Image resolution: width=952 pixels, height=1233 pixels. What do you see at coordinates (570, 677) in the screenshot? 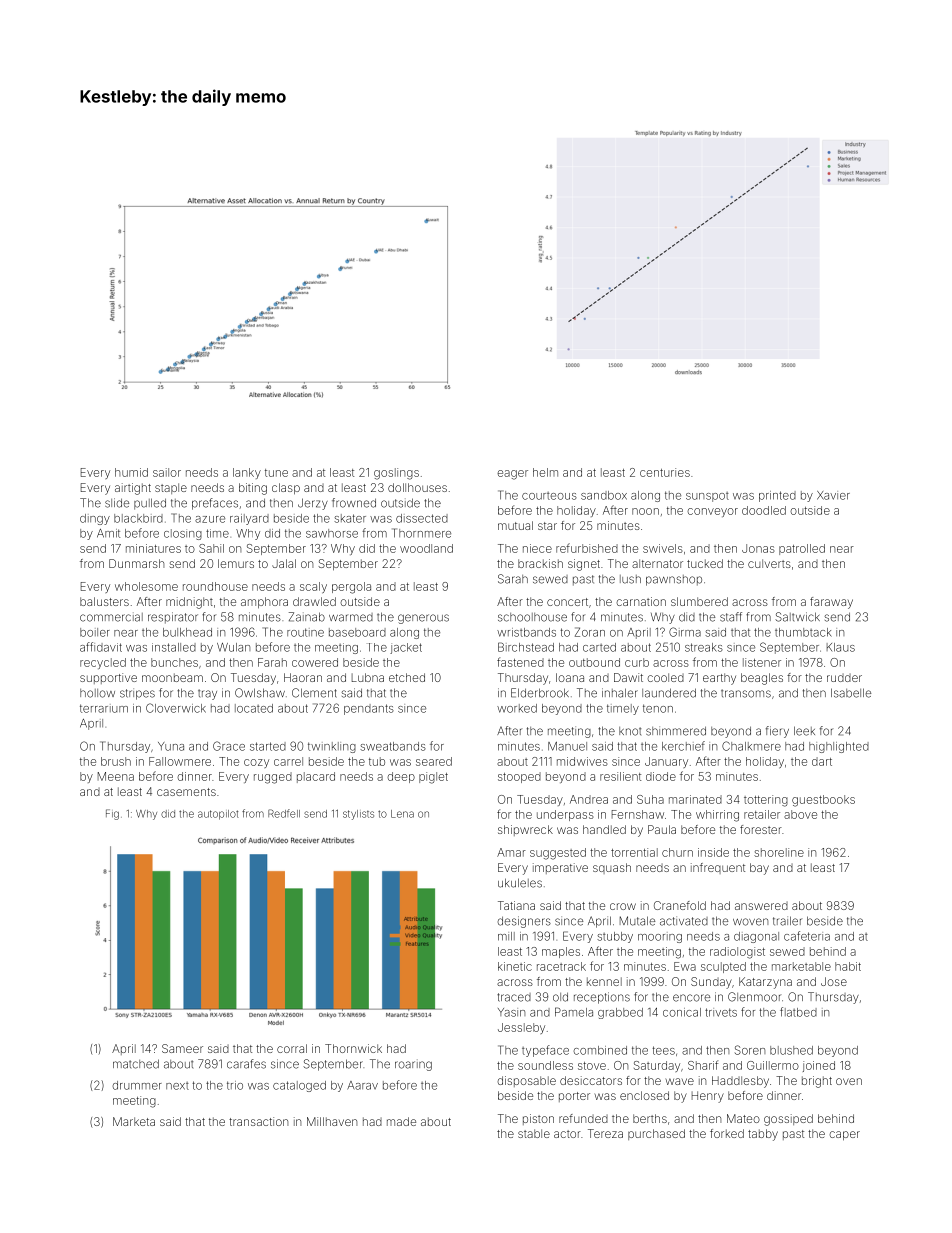
I see `Ioana` at bounding box center [570, 677].
